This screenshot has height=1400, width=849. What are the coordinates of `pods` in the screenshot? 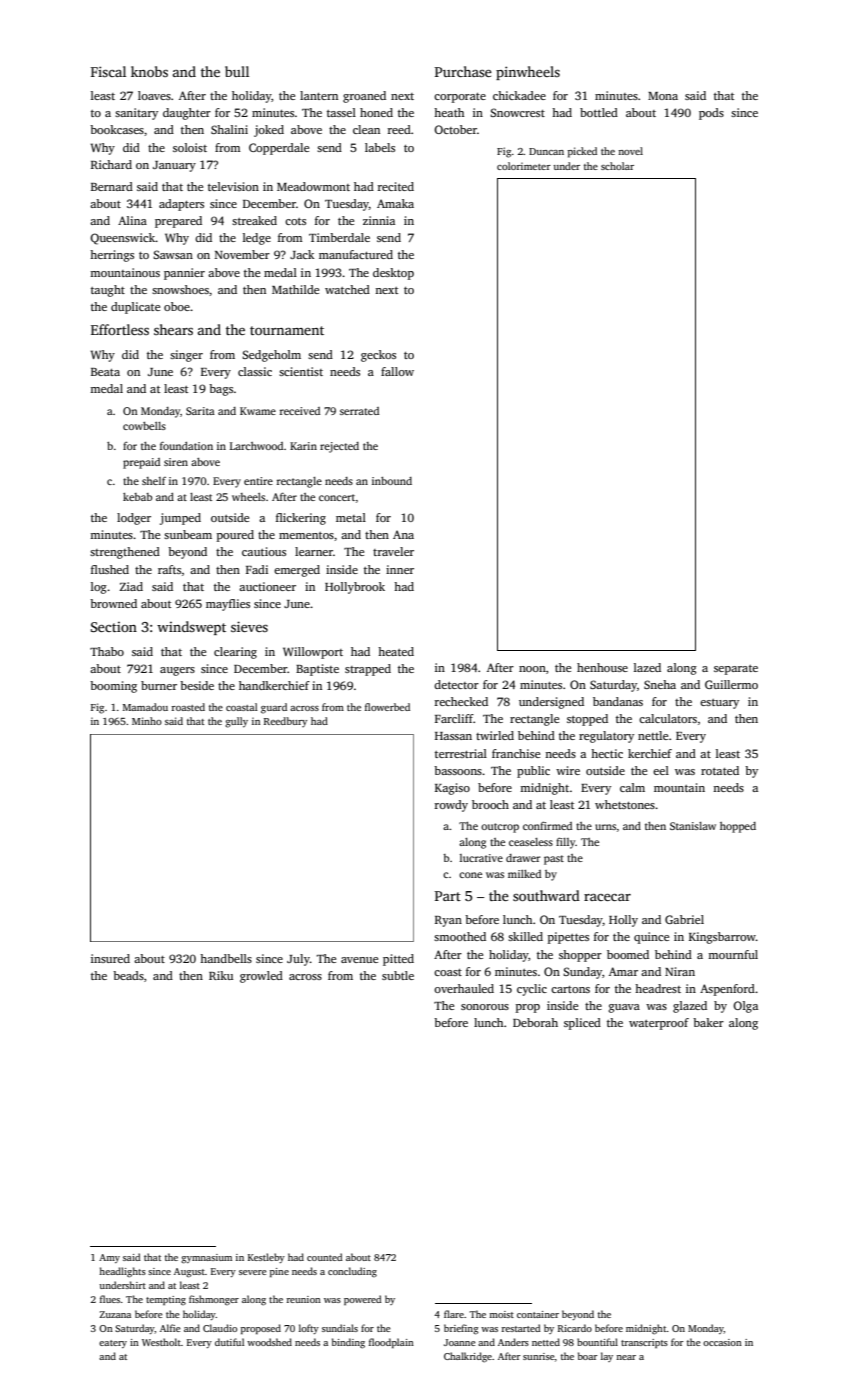 It's located at (711, 114).
